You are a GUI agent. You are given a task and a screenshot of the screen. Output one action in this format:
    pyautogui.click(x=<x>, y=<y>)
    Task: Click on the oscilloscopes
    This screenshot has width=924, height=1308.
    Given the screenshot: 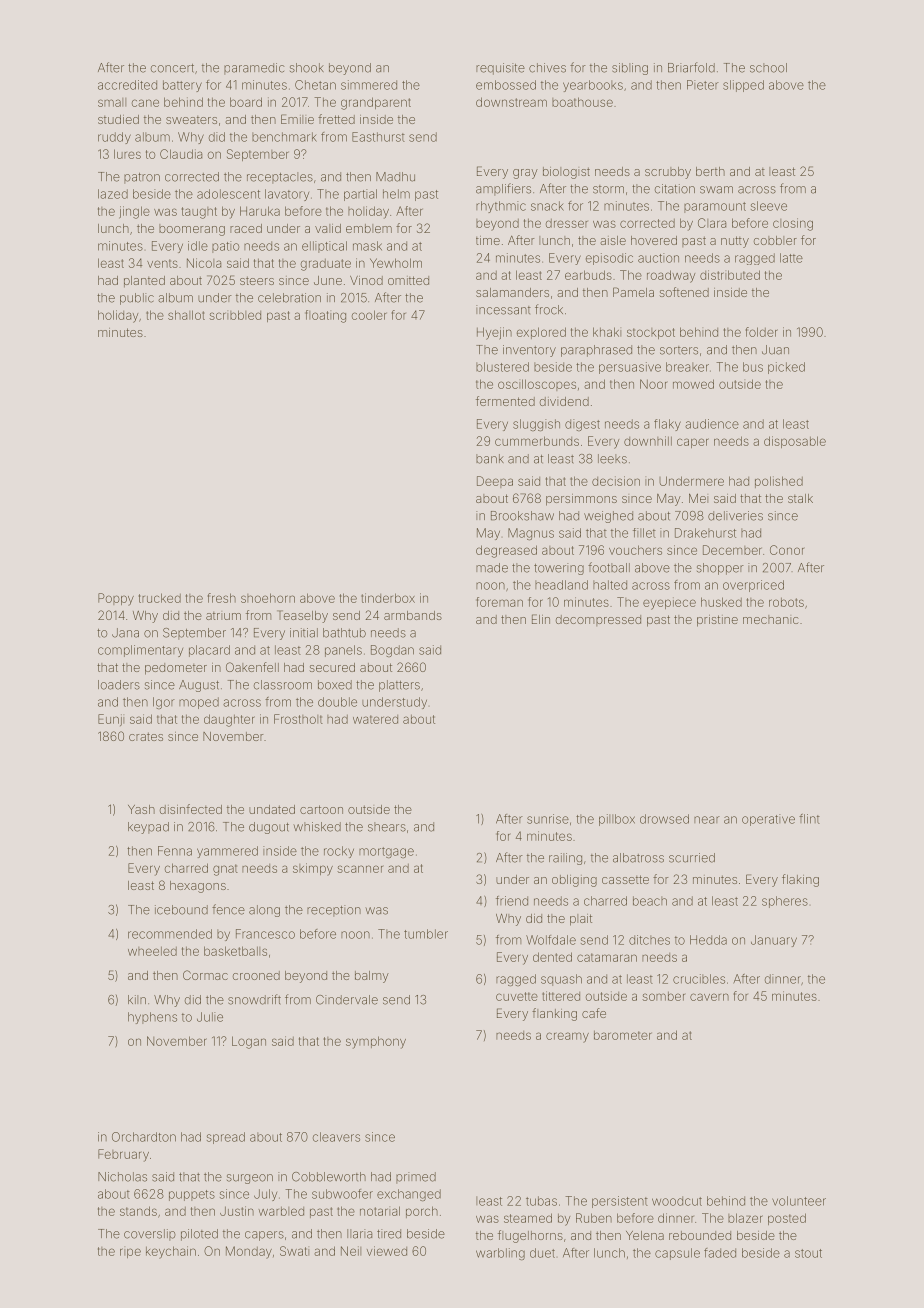 What is the action you would take?
    pyautogui.click(x=537, y=385)
